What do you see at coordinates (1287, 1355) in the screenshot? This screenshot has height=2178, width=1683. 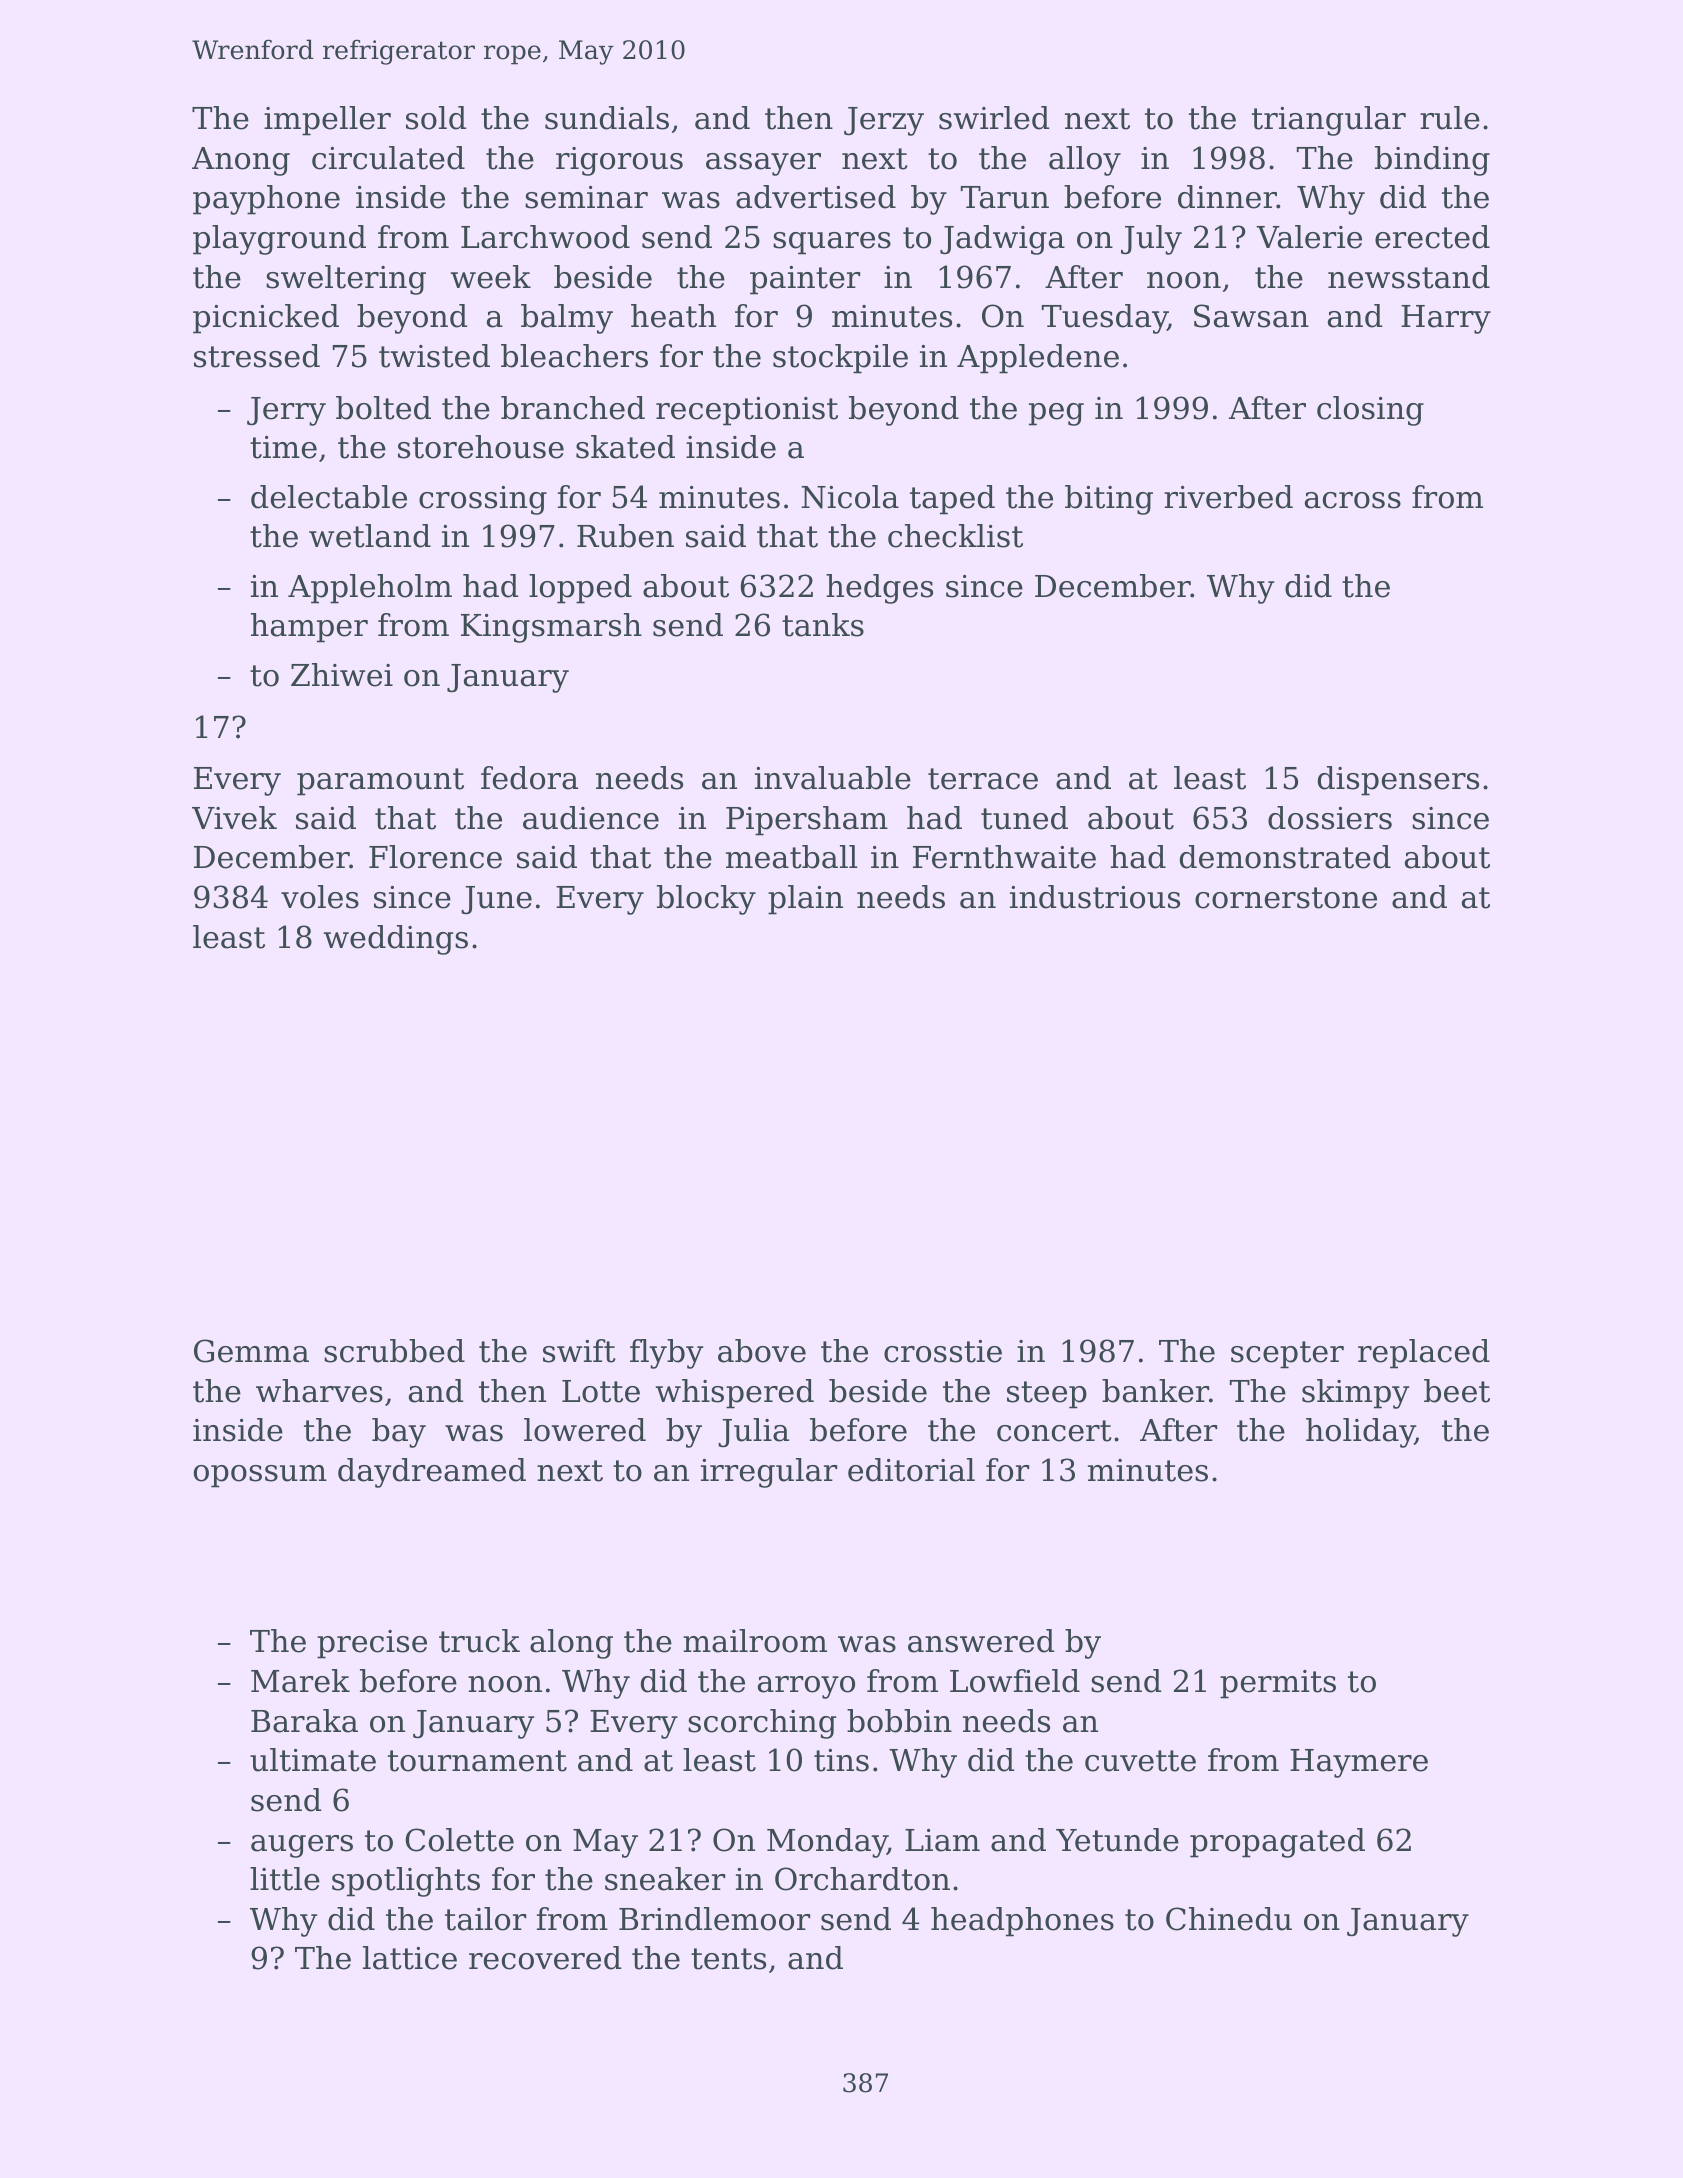 I see `scepter` at bounding box center [1287, 1355].
